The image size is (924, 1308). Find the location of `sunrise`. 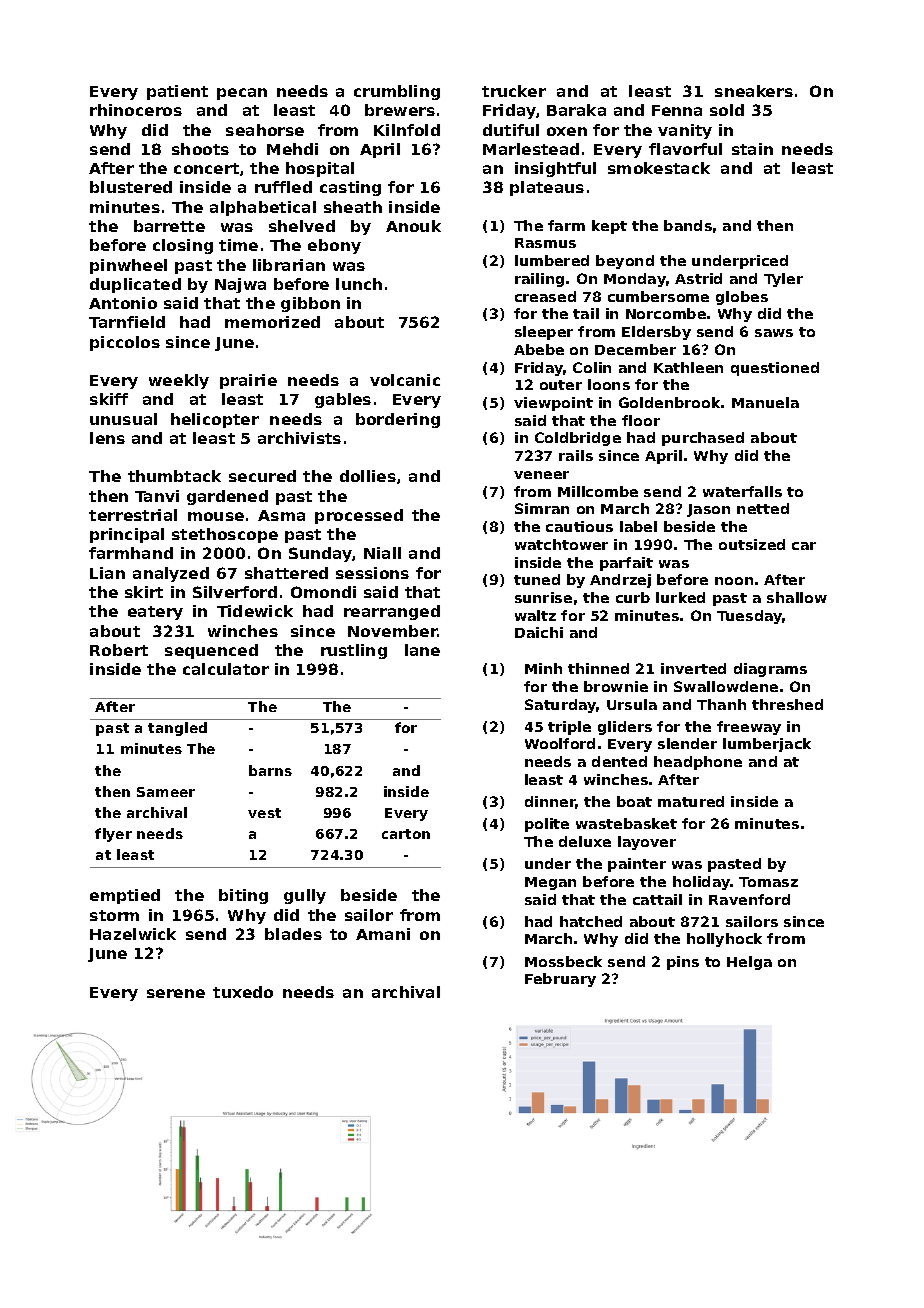

sunrise is located at coordinates (543, 597).
